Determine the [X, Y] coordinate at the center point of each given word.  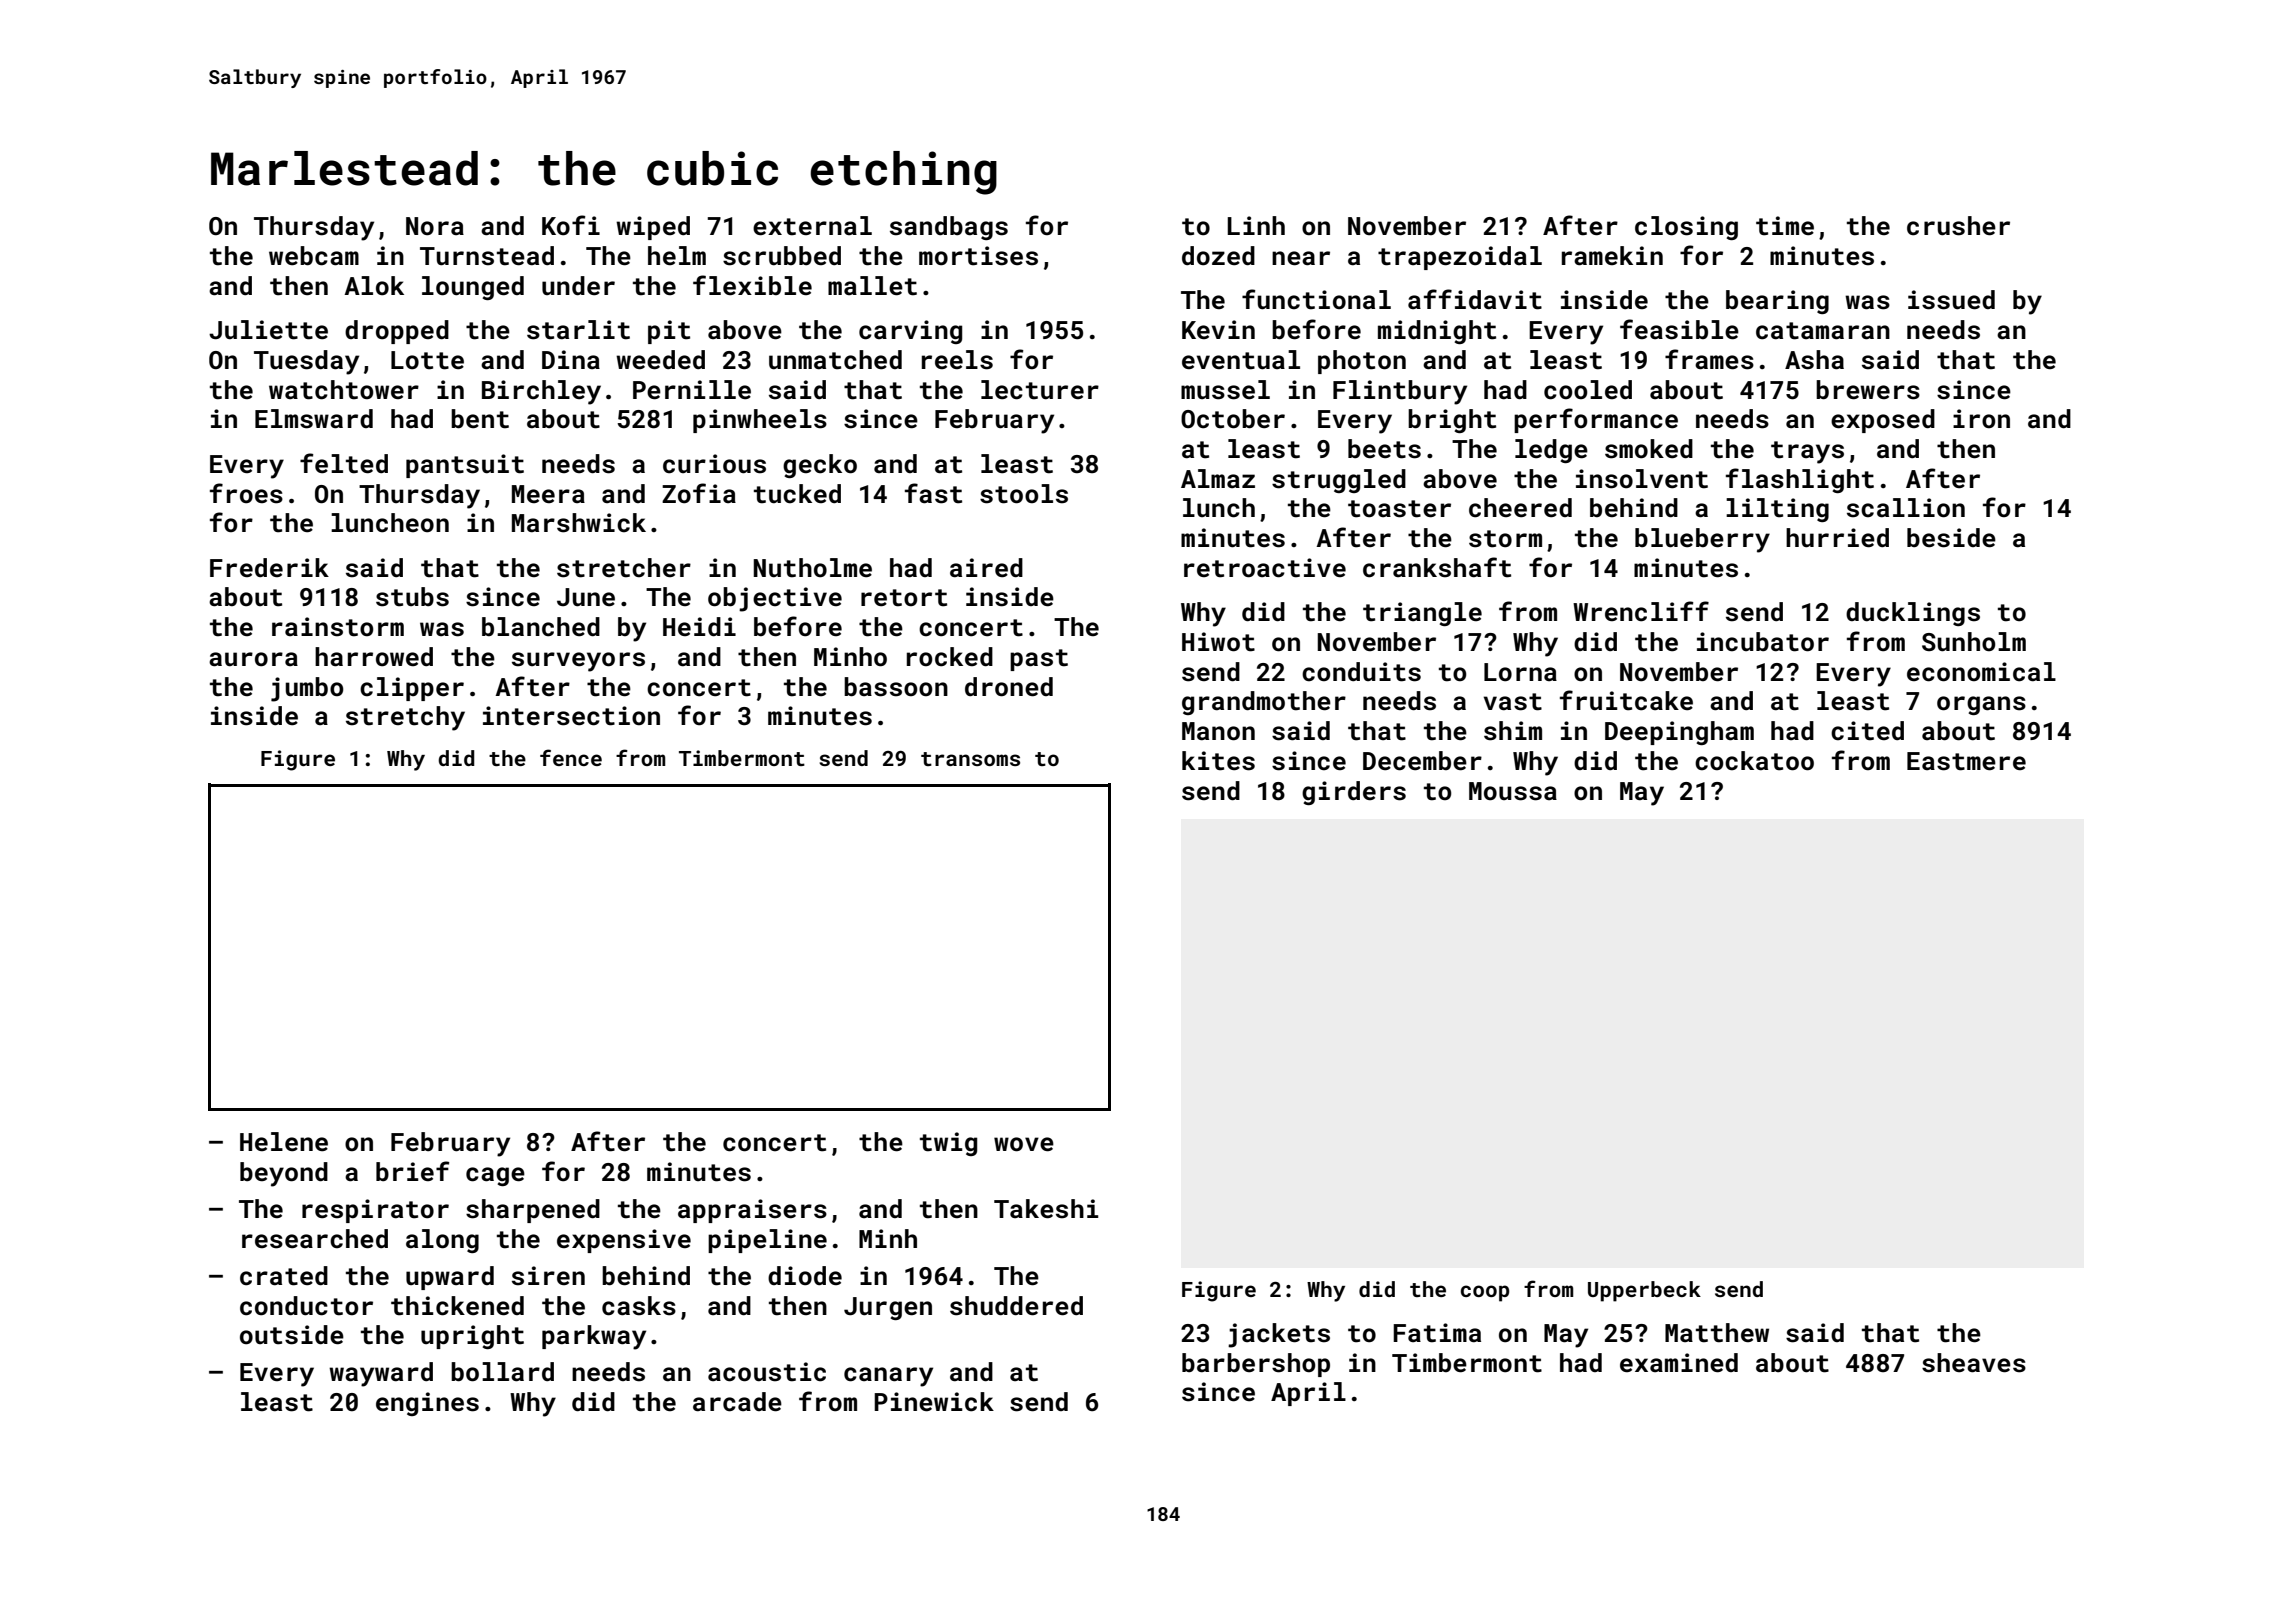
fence [571, 757]
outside [292, 1335]
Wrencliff [1641, 611]
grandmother [1264, 703]
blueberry [1702, 540]
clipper [412, 689]
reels [957, 360]
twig [948, 1144]
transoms [970, 759]
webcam [314, 256]
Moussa [1513, 791]
